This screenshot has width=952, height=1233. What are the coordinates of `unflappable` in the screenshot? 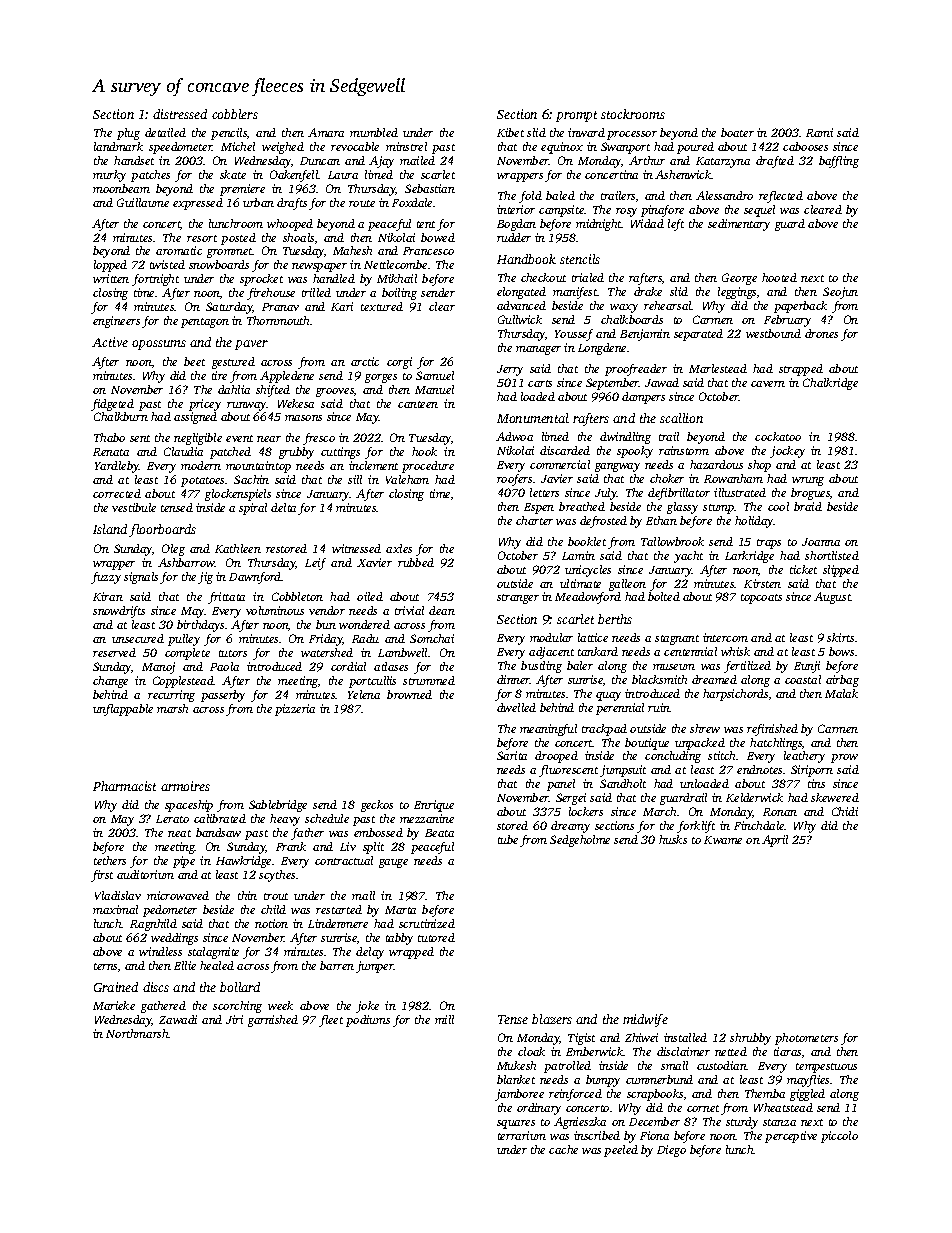 It's located at (123, 710).
